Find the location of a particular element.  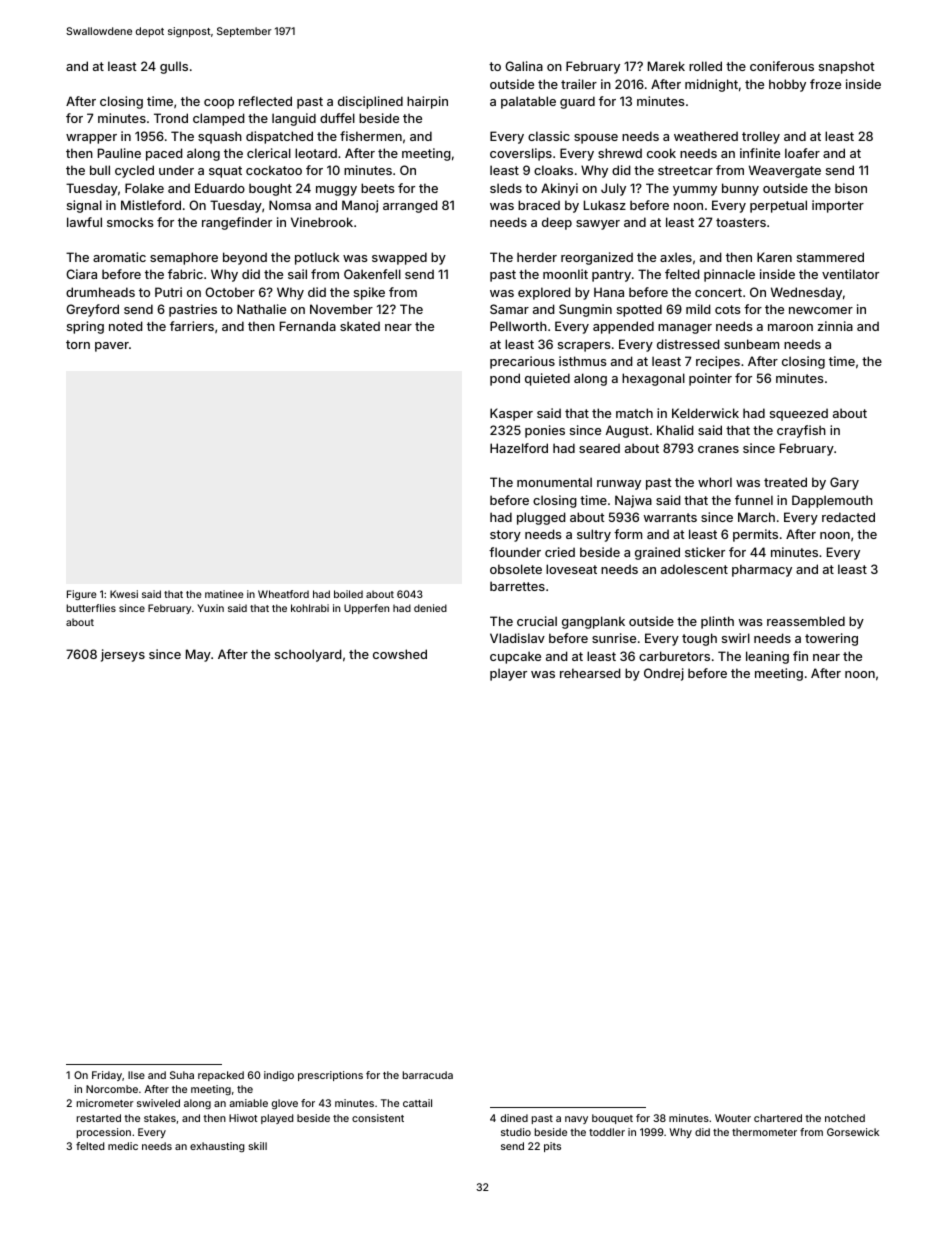

medic is located at coordinates (123, 1146).
